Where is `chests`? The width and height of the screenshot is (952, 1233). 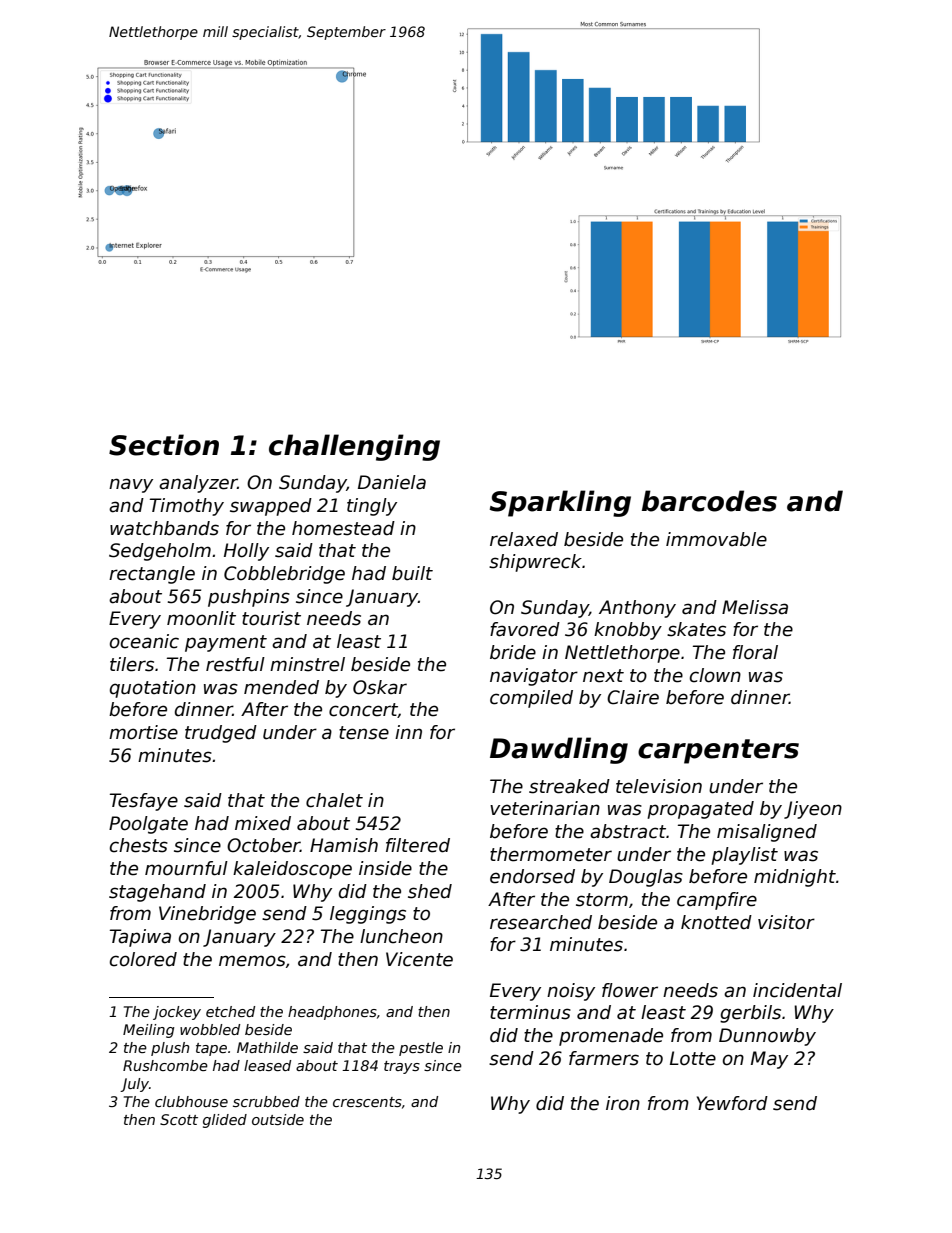
chests is located at coordinates (139, 845).
